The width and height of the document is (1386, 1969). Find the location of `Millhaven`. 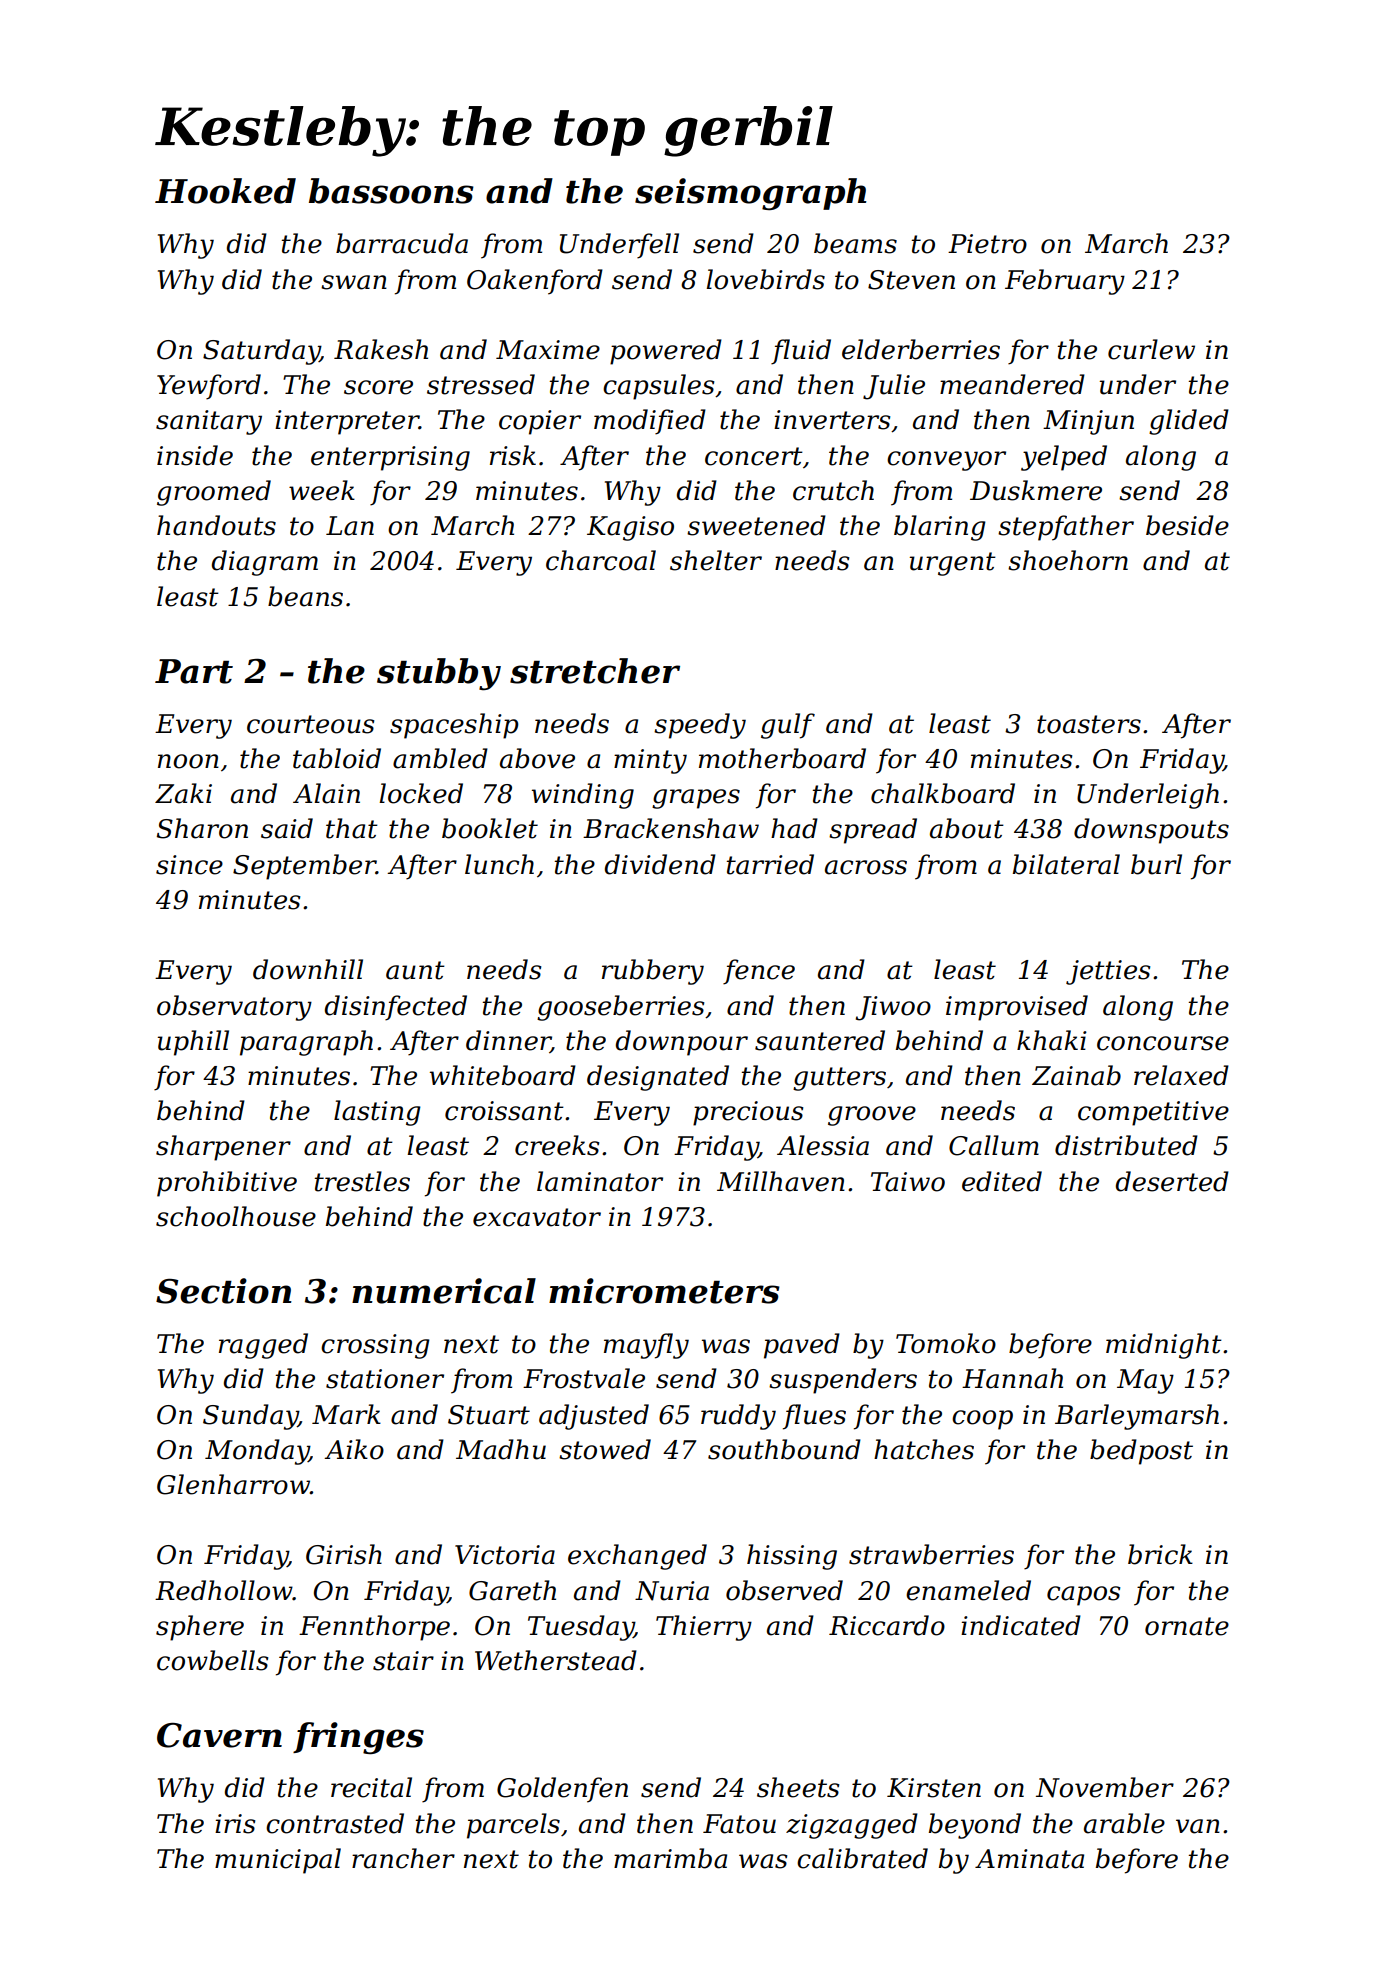

Millhaven is located at coordinates (781, 1181).
